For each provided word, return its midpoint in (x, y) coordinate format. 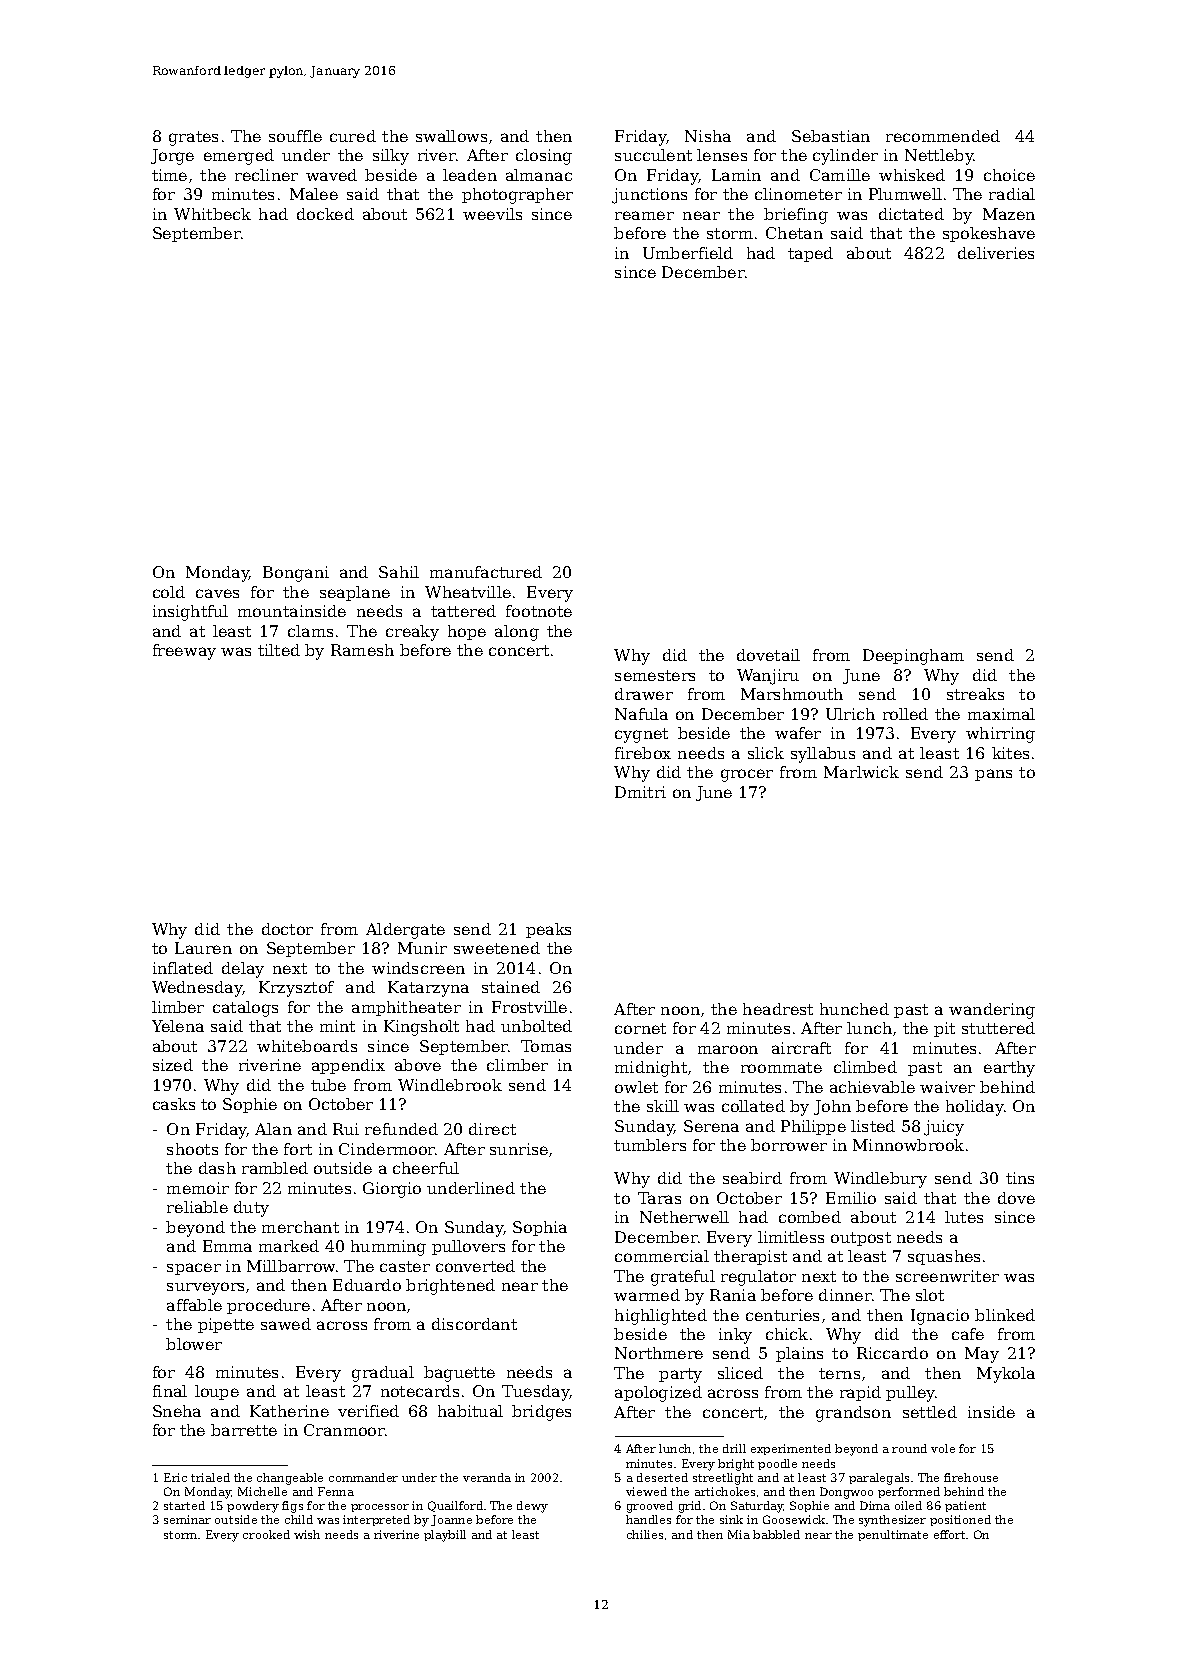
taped (810, 254)
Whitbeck (212, 214)
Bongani (296, 574)
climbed (865, 1067)
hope (467, 632)
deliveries (996, 253)
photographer (517, 196)
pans (993, 775)
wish (307, 1534)
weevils (492, 214)
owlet (636, 1087)
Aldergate (405, 931)
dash (217, 1168)
